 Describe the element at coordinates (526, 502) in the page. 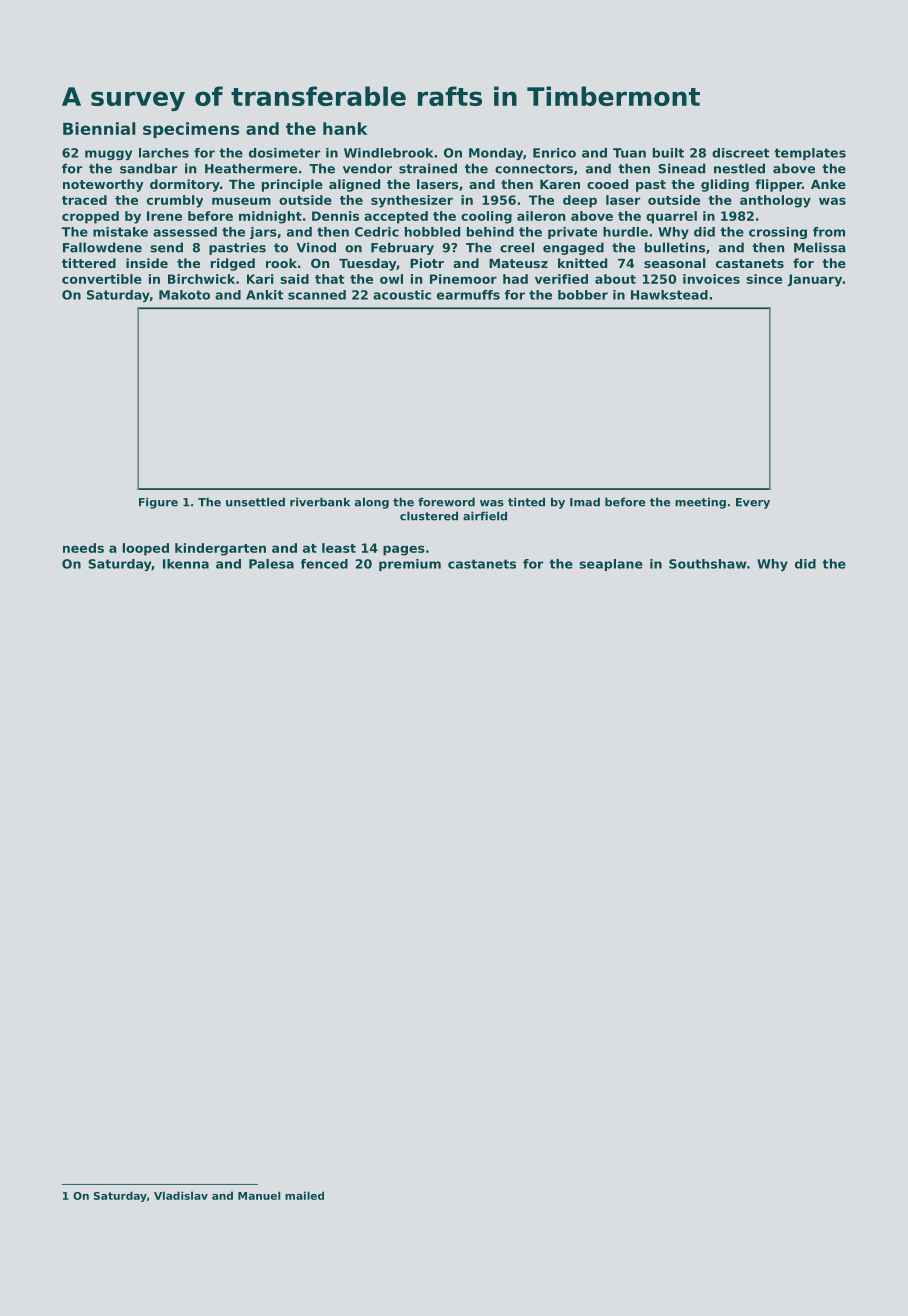

I see `tinted` at that location.
